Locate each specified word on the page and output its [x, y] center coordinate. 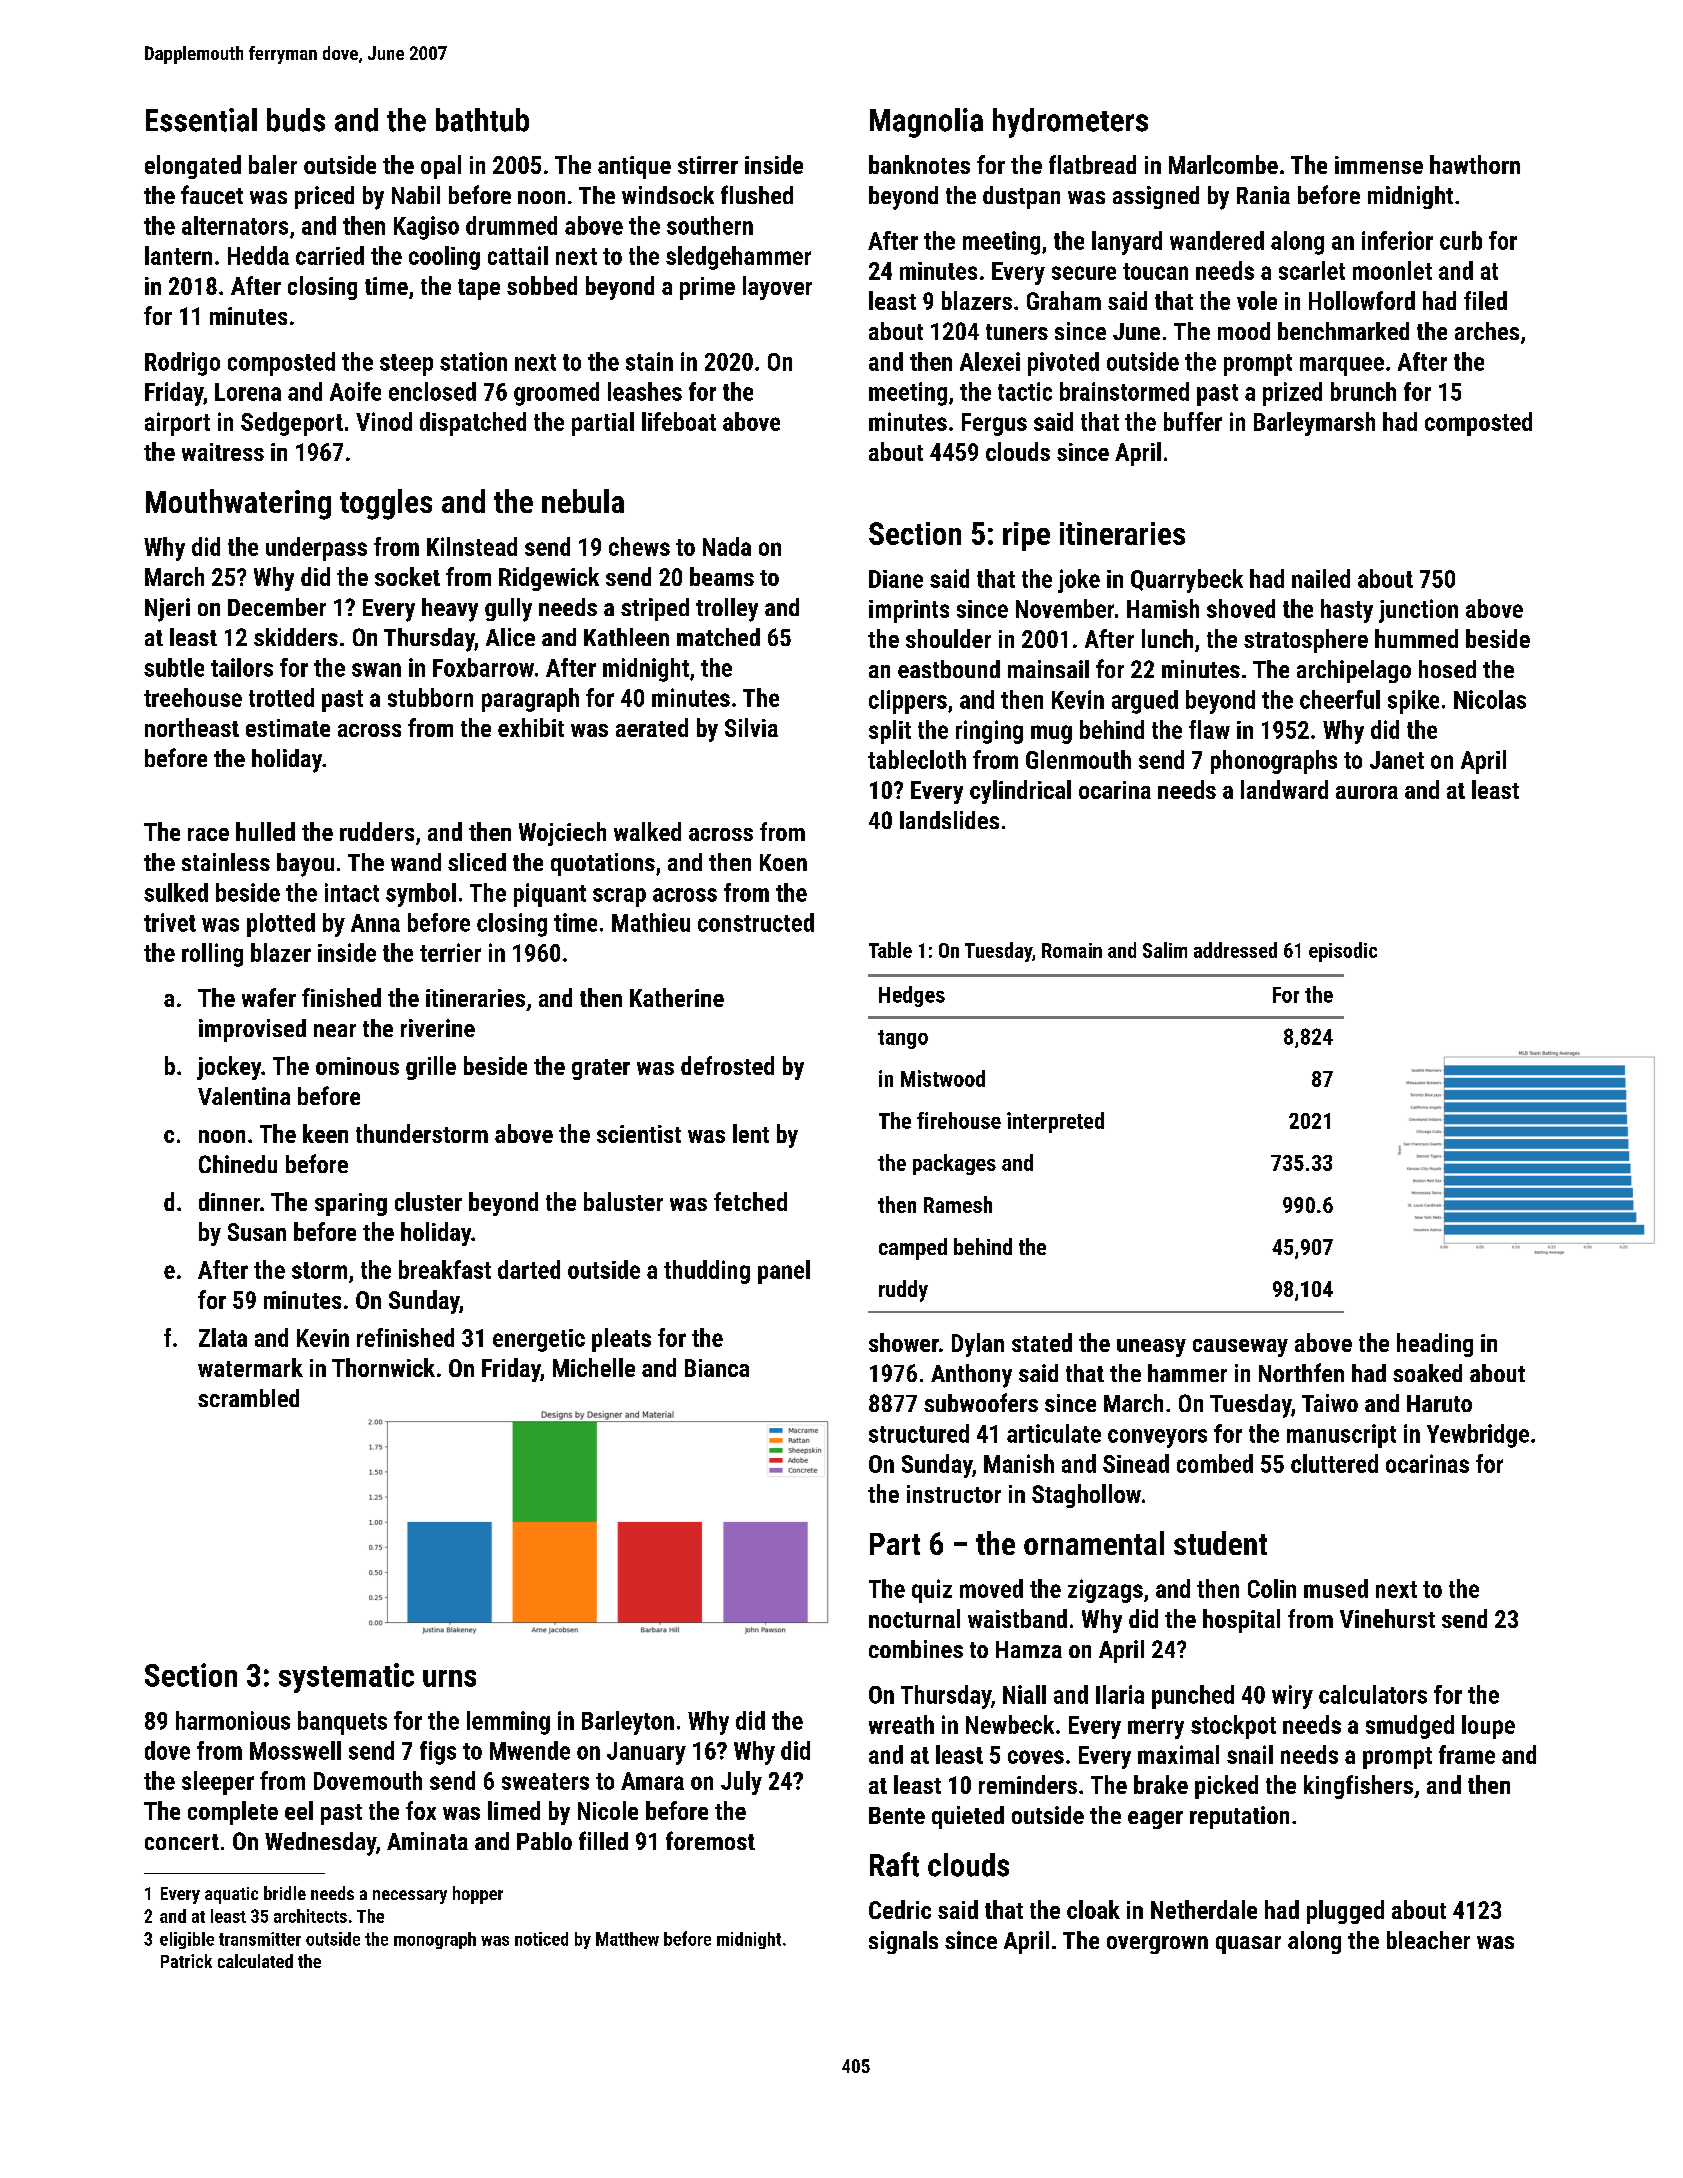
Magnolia [926, 123]
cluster [428, 1201]
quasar [1248, 1945]
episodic [1343, 952]
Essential [201, 120]
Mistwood [943, 1078]
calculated [255, 1961]
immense [1379, 165]
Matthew [627, 1939]
